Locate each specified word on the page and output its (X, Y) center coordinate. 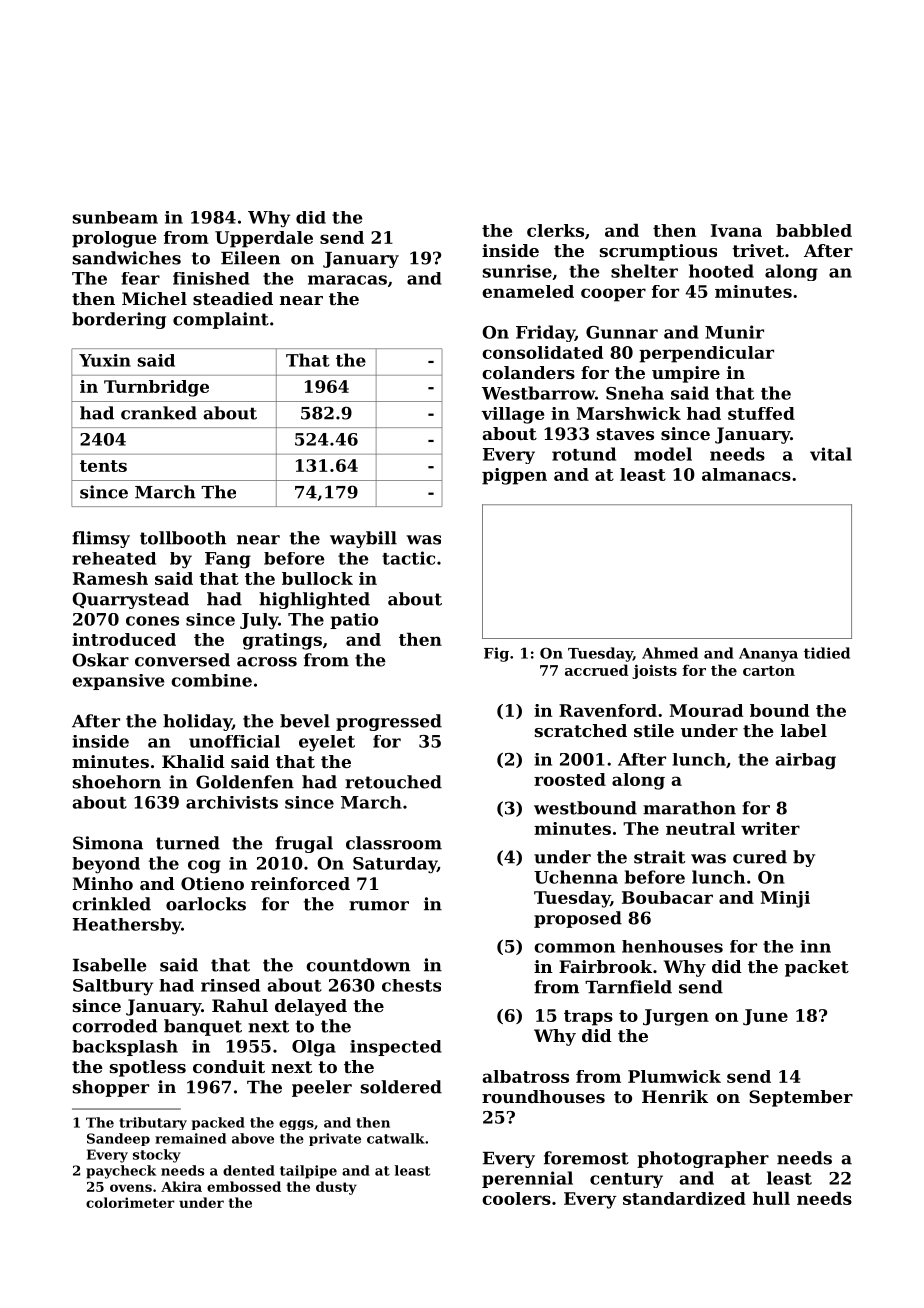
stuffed (761, 413)
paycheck (121, 1172)
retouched (393, 782)
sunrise (517, 271)
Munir (734, 332)
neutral (700, 828)
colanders (528, 372)
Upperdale (264, 239)
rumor (379, 906)
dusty (336, 1188)
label (804, 730)
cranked (159, 413)
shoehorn (117, 782)
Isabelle (110, 965)
